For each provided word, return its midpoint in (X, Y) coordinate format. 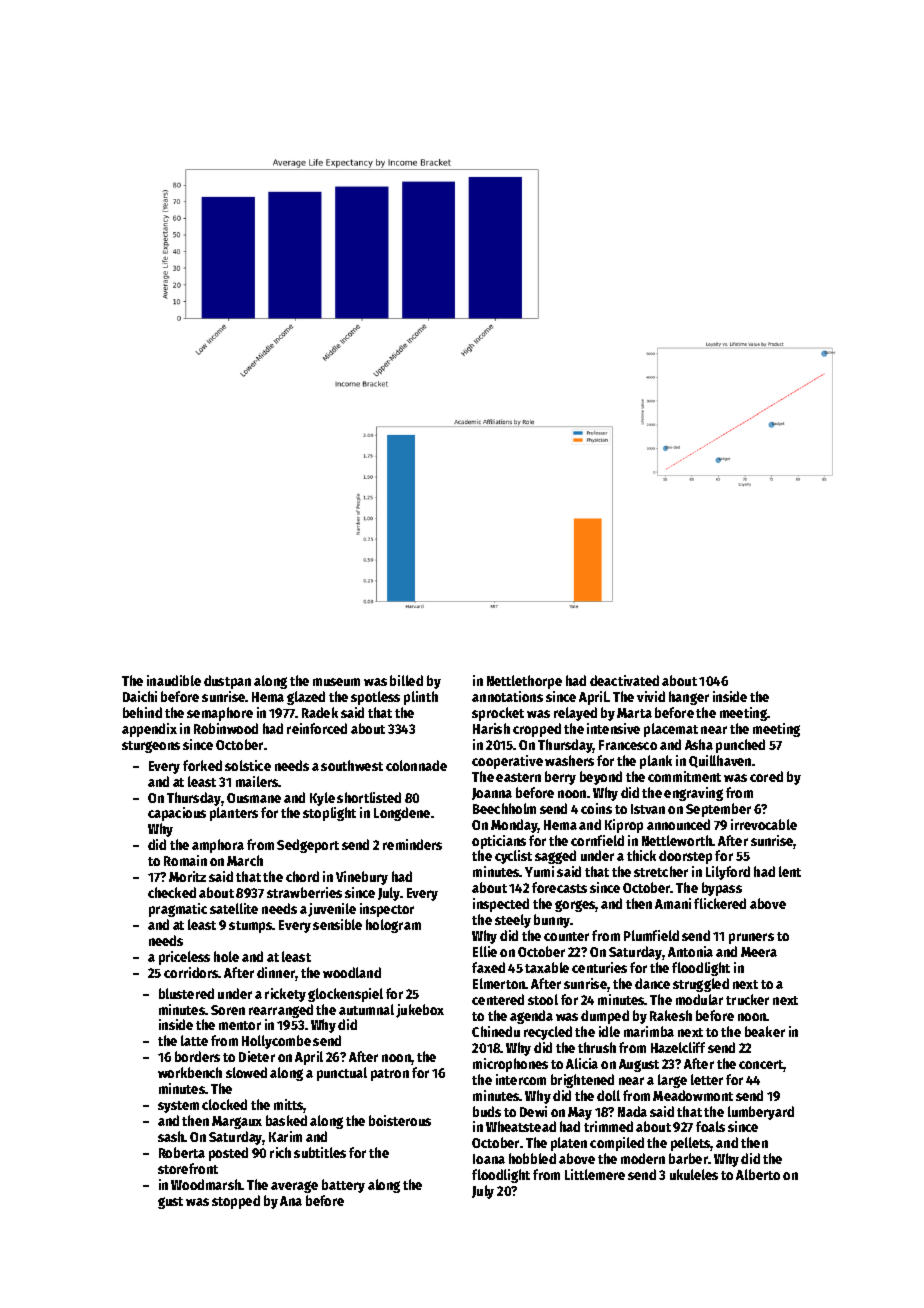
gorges (575, 906)
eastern (518, 777)
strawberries (304, 892)
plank (656, 762)
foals (710, 1126)
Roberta (182, 1152)
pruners (751, 938)
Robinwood (226, 728)
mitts (289, 1106)
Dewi (533, 1111)
